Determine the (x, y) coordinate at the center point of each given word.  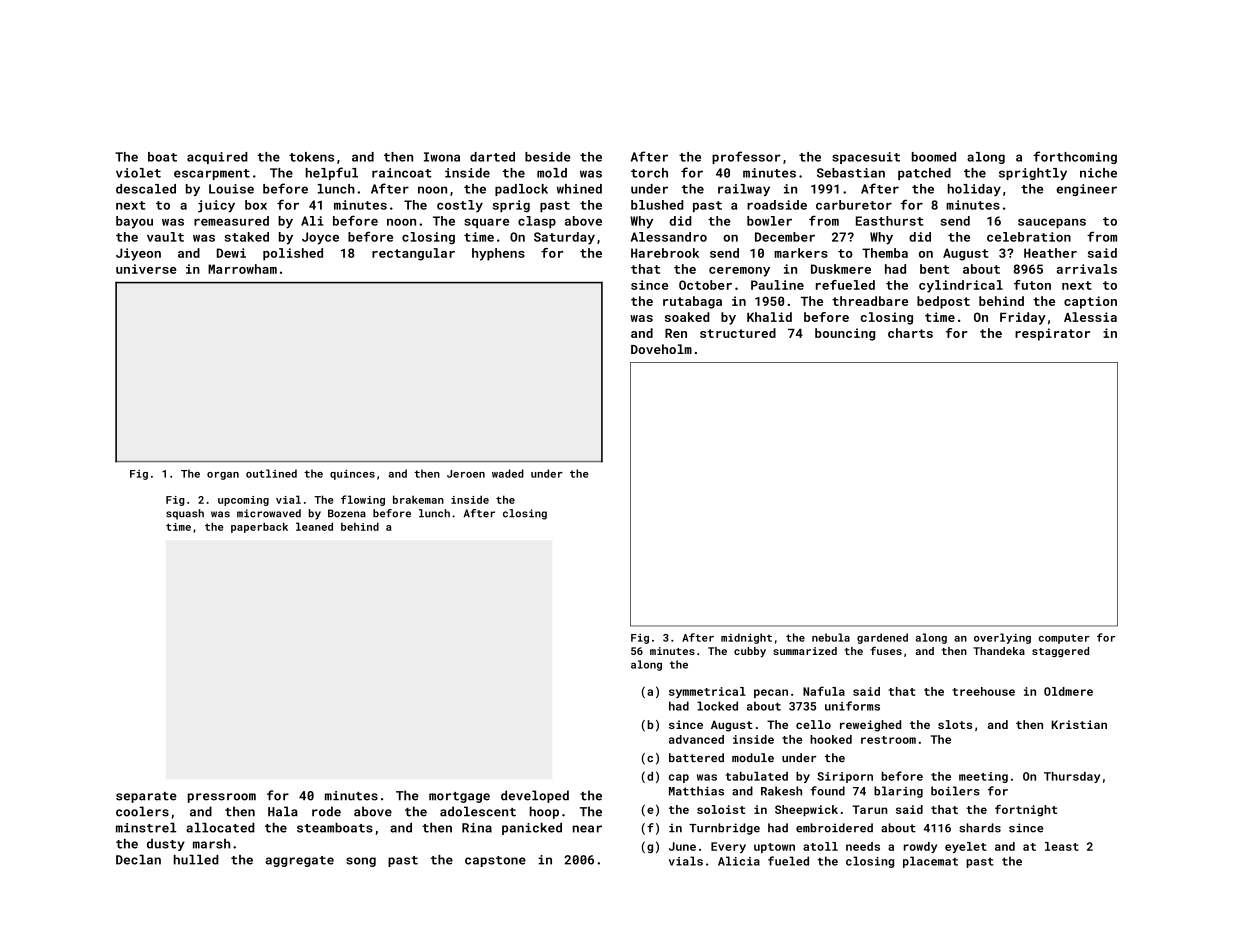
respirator (1052, 334)
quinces (352, 475)
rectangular (413, 254)
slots (955, 724)
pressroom (222, 798)
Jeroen (466, 474)
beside (548, 157)
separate (146, 797)
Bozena (347, 513)
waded (508, 473)
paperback (259, 527)
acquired (217, 158)
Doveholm (661, 349)
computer (1064, 639)
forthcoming (1075, 157)
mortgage (459, 797)
